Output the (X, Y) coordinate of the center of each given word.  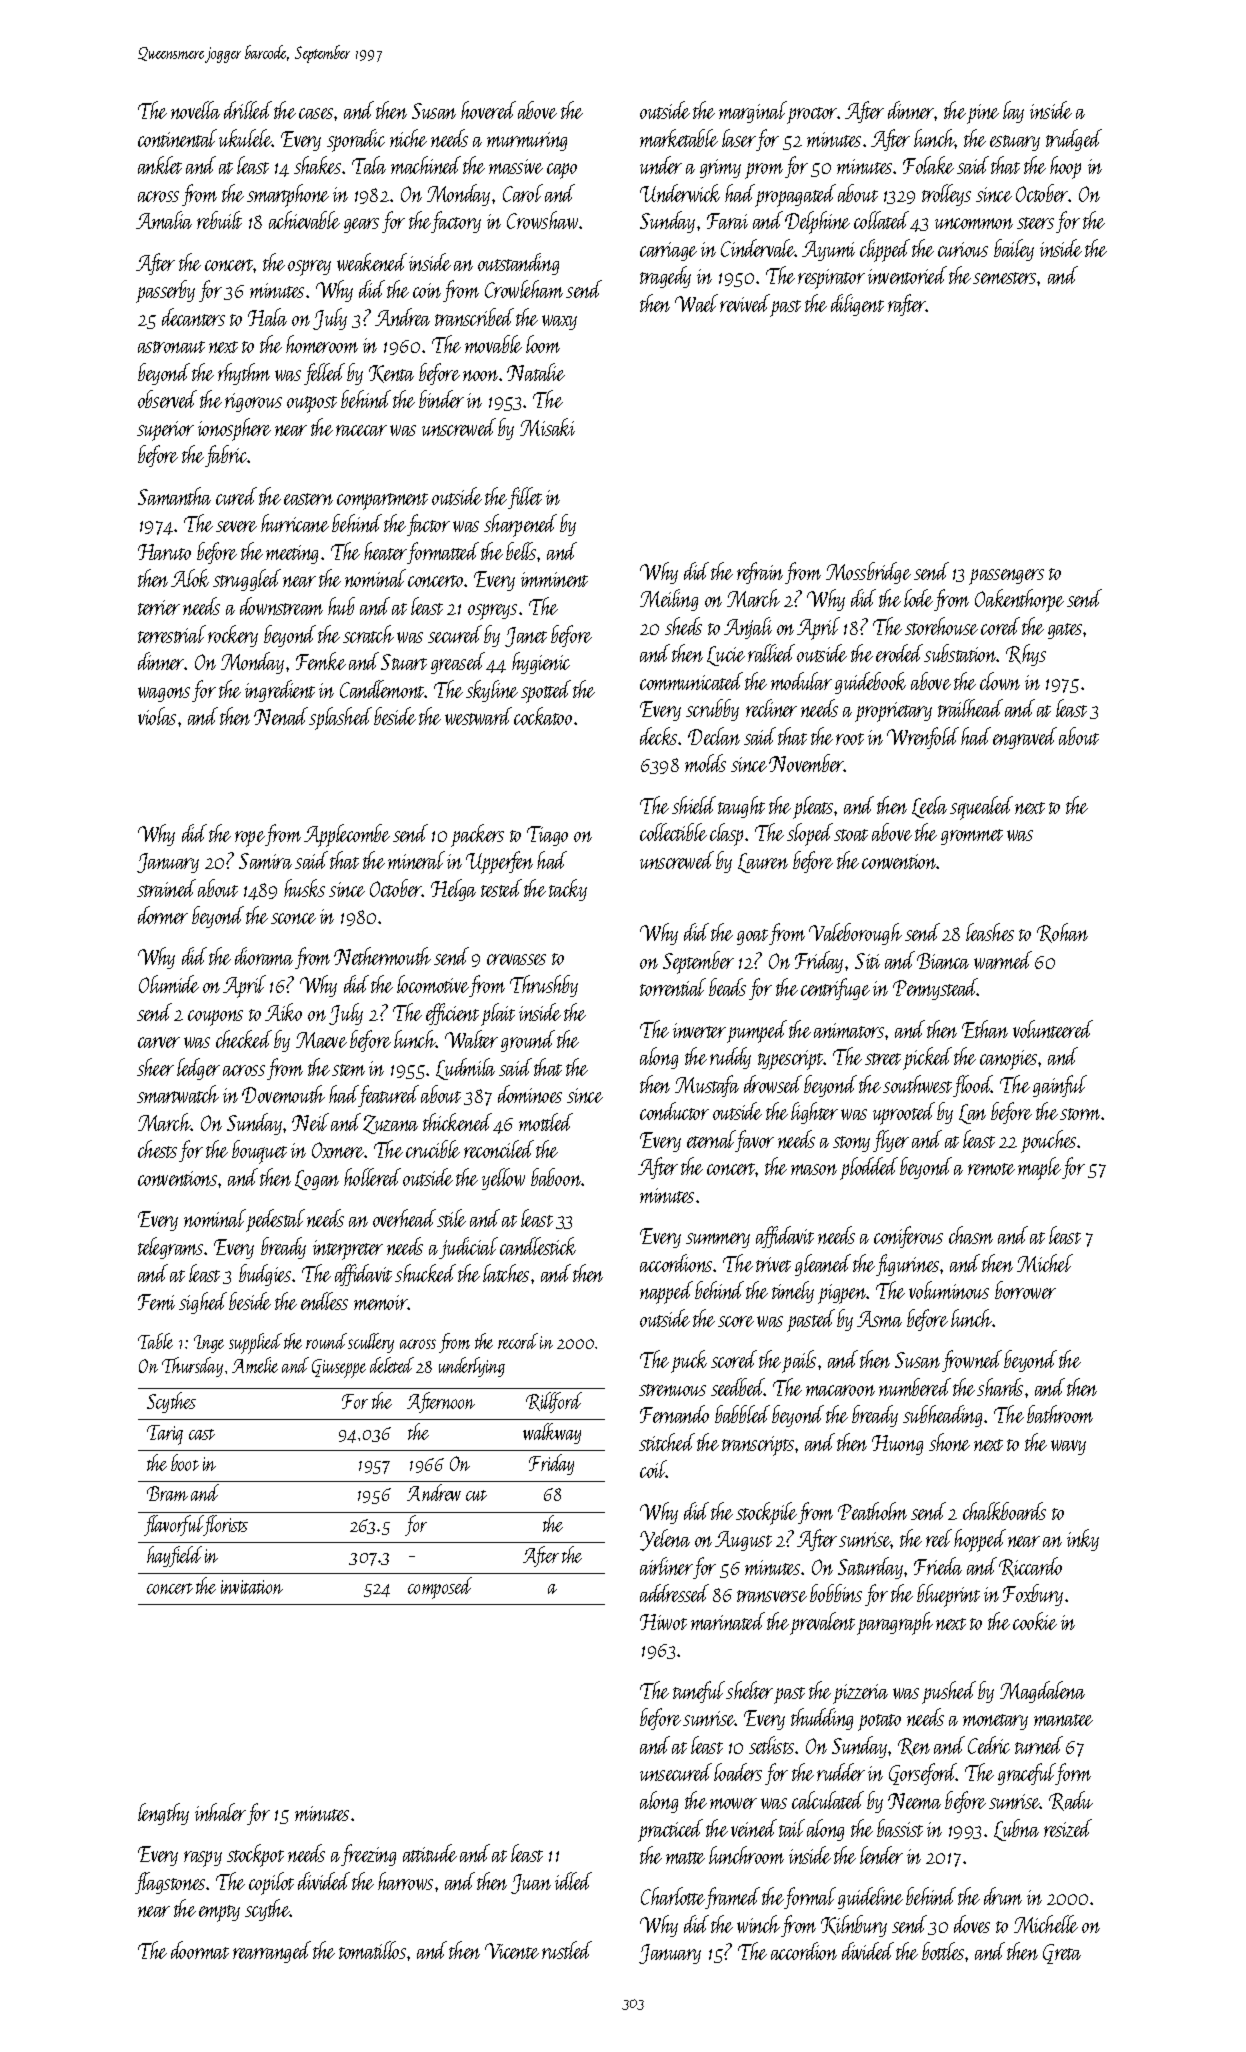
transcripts (758, 1446)
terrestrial (172, 634)
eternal (711, 1139)
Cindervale (758, 248)
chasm (971, 1235)
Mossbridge (868, 573)
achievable (304, 220)
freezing (368, 1855)
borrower (1025, 1290)
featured (388, 1096)
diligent (857, 305)
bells (521, 551)
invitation (252, 1587)
